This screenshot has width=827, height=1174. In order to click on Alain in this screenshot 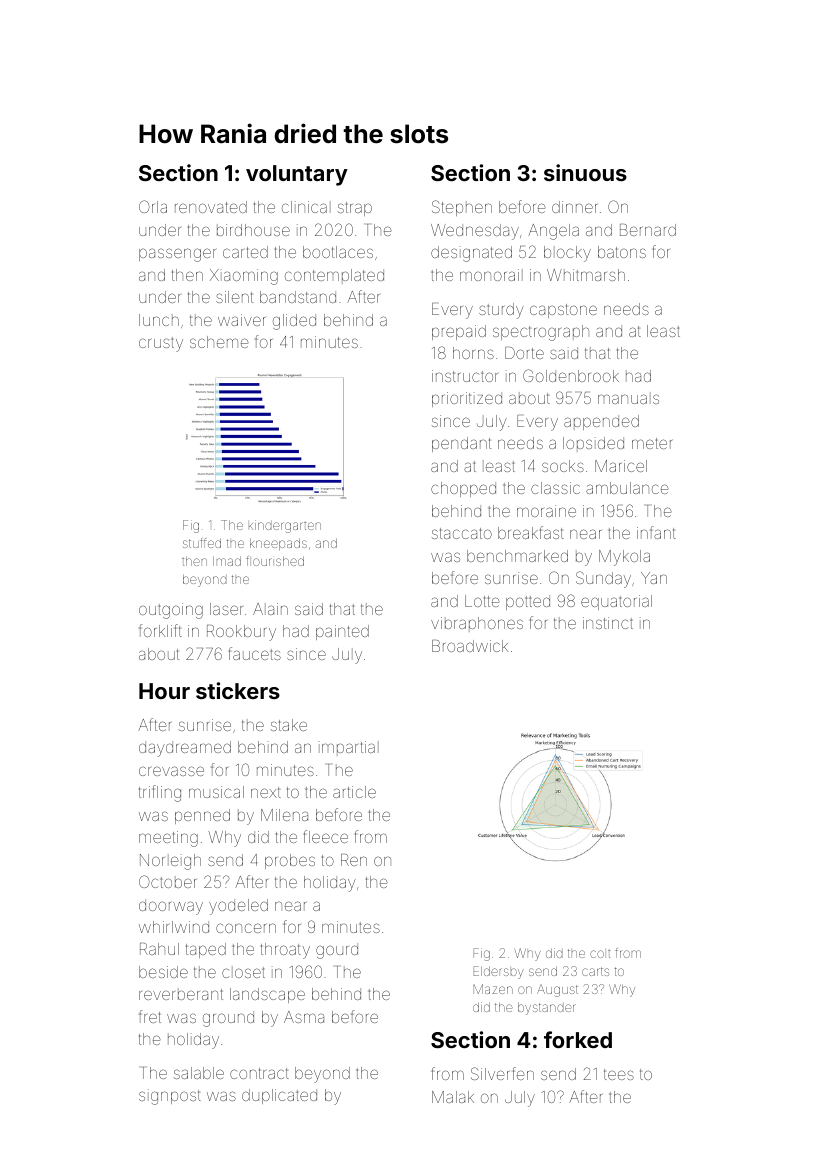, I will do `click(270, 609)`.
